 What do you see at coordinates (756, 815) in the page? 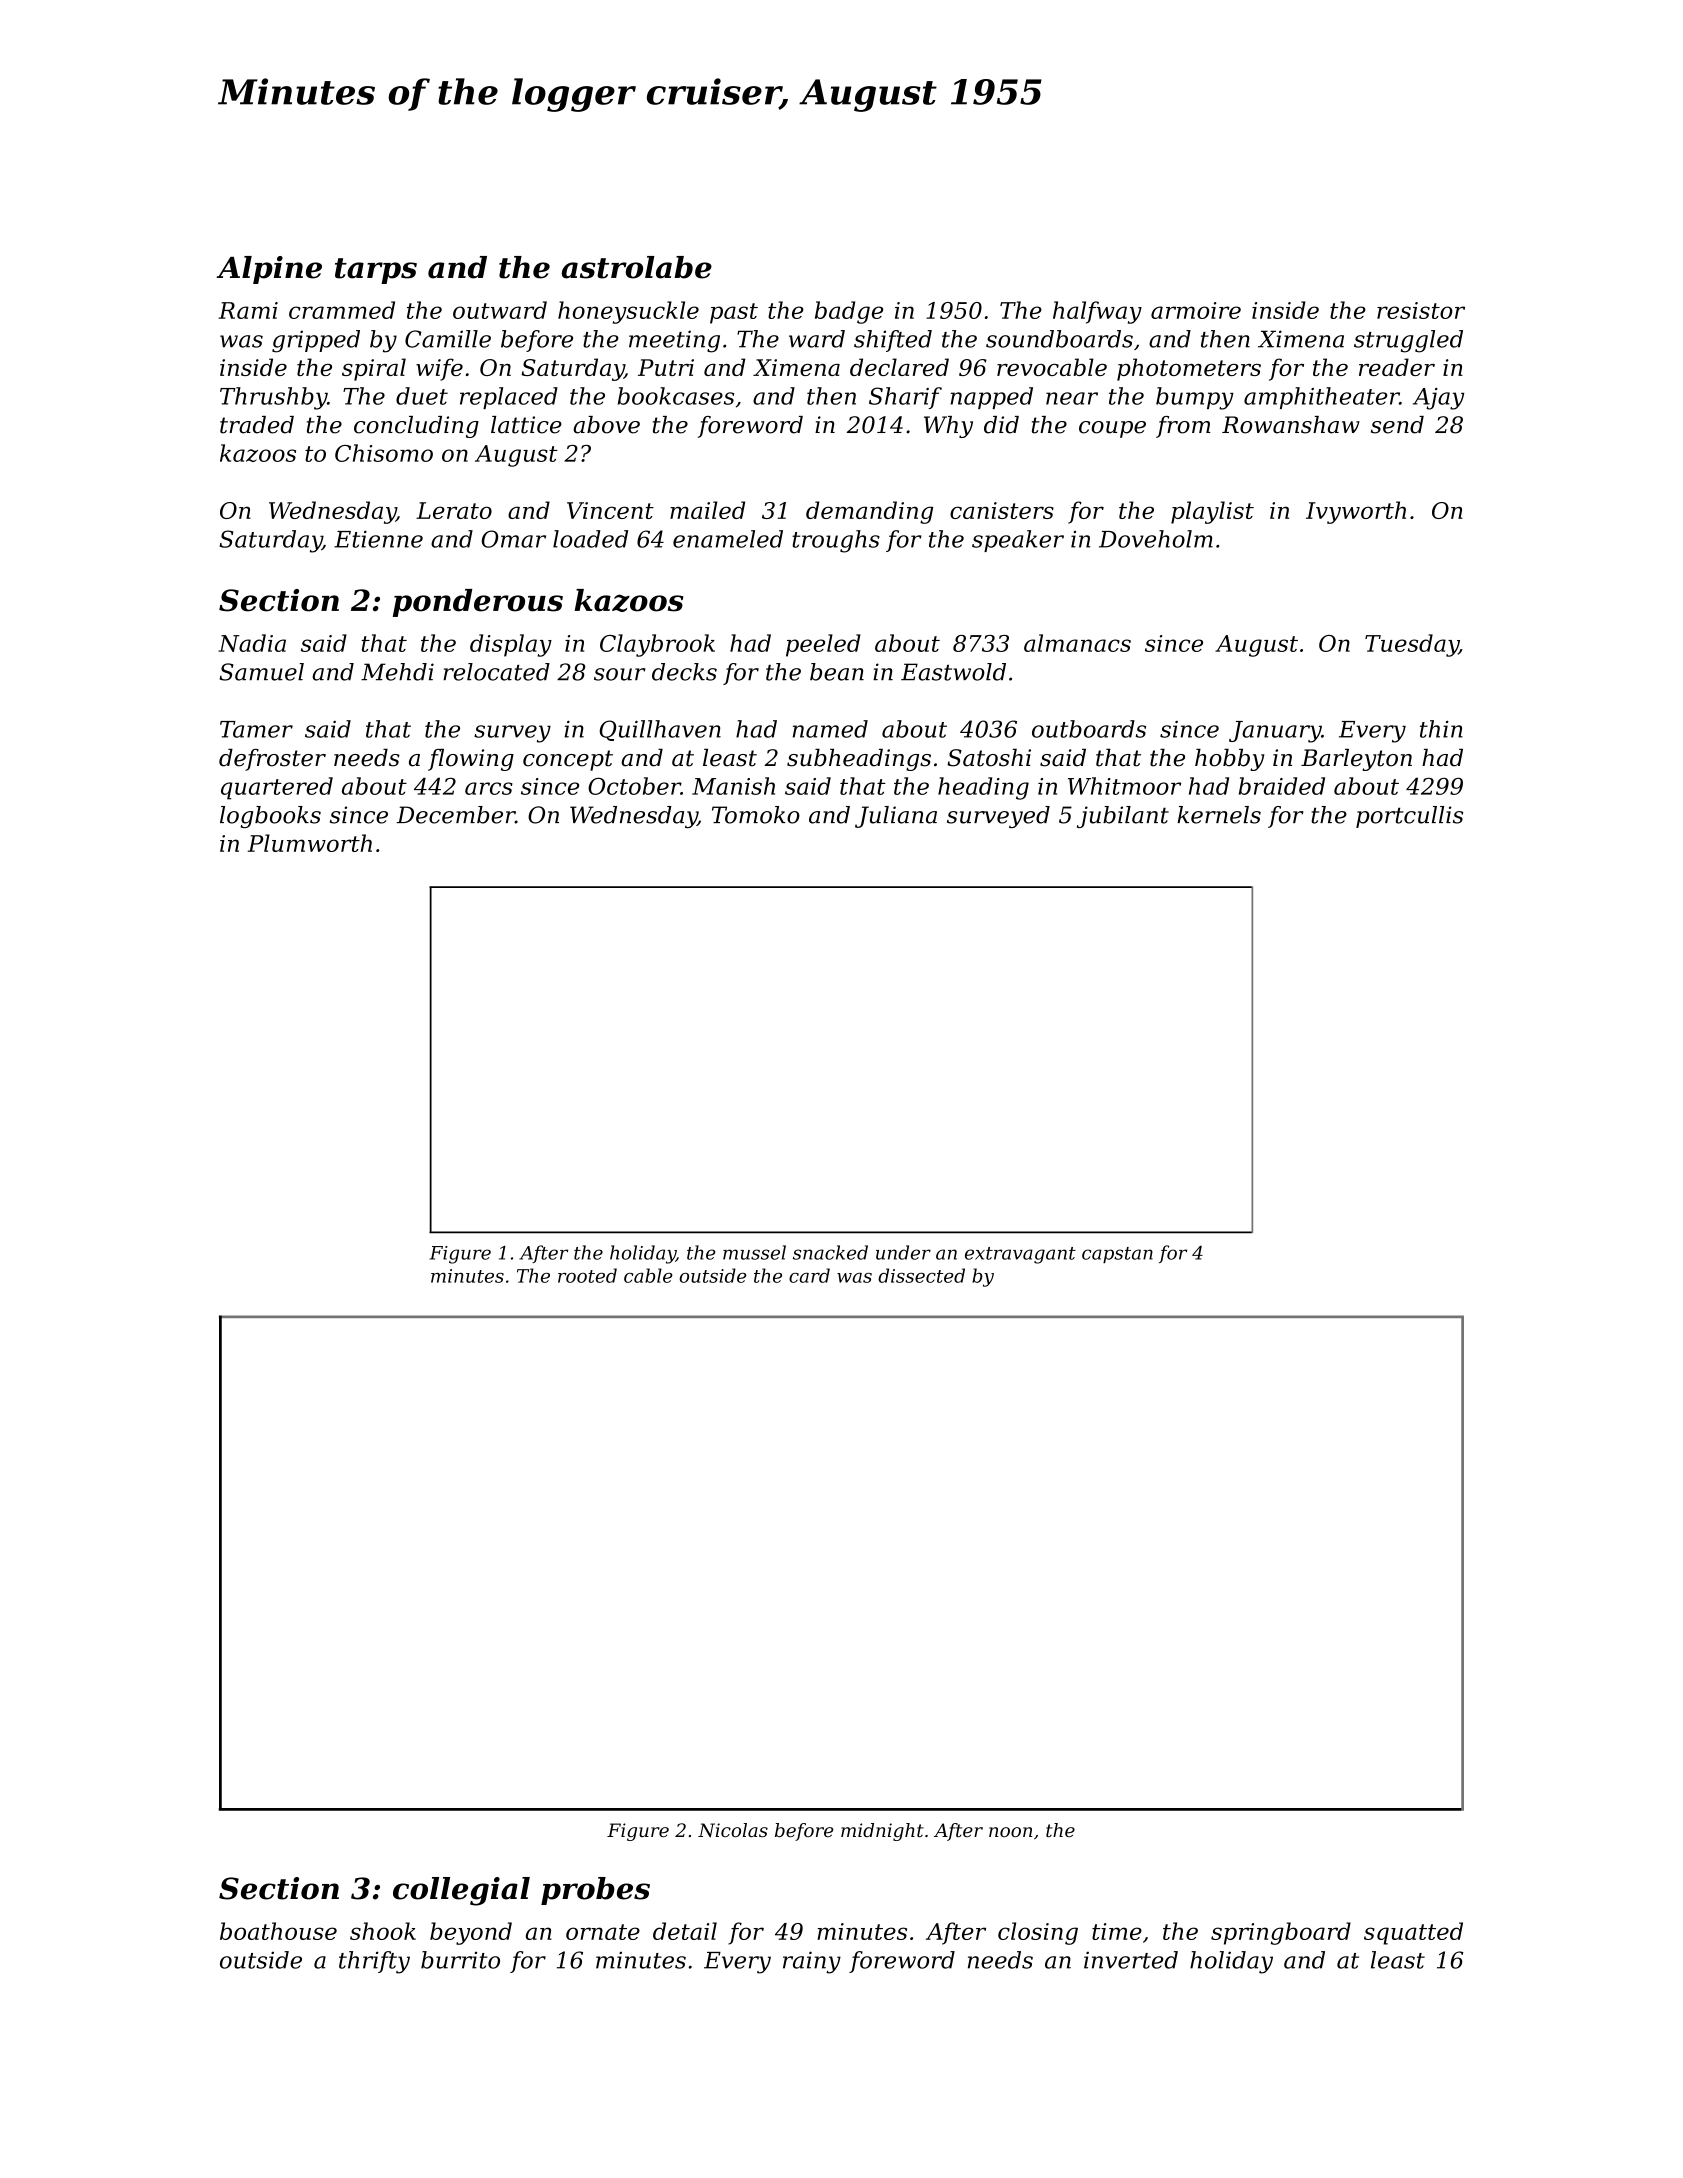
I see `Tomoko` at bounding box center [756, 815].
